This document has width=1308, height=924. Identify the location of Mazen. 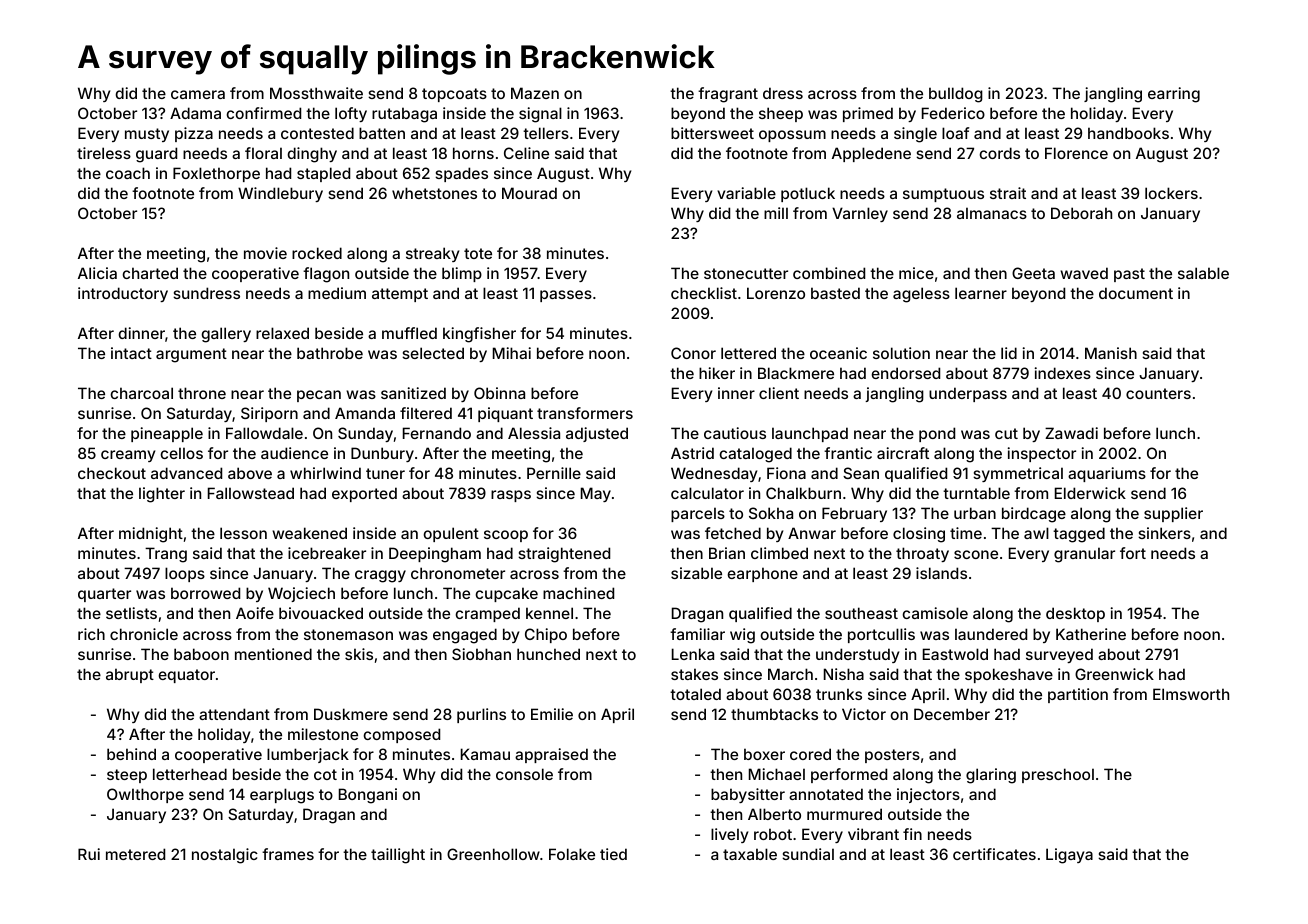
(535, 93).
